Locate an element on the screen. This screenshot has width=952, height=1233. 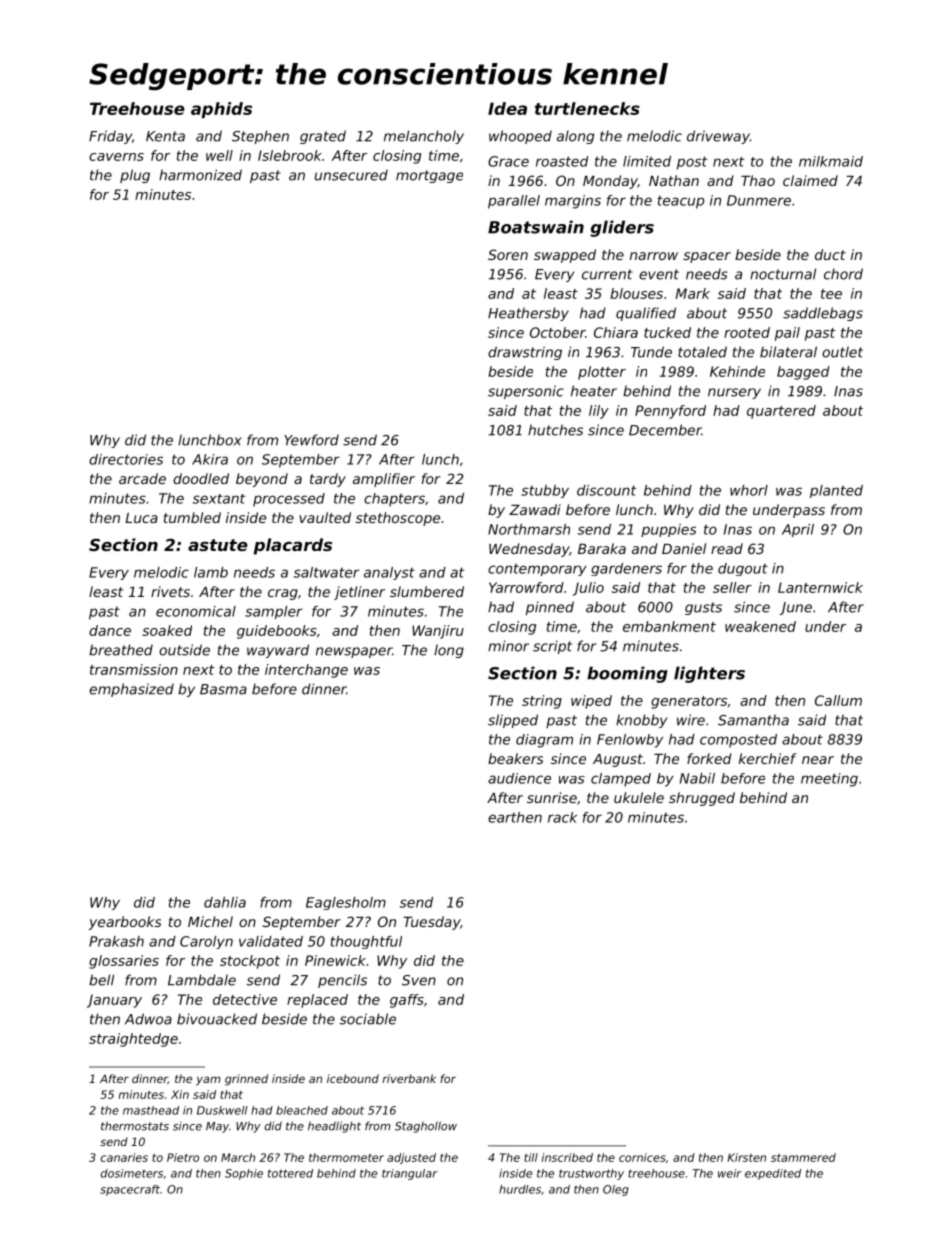
aphids is located at coordinates (221, 110).
